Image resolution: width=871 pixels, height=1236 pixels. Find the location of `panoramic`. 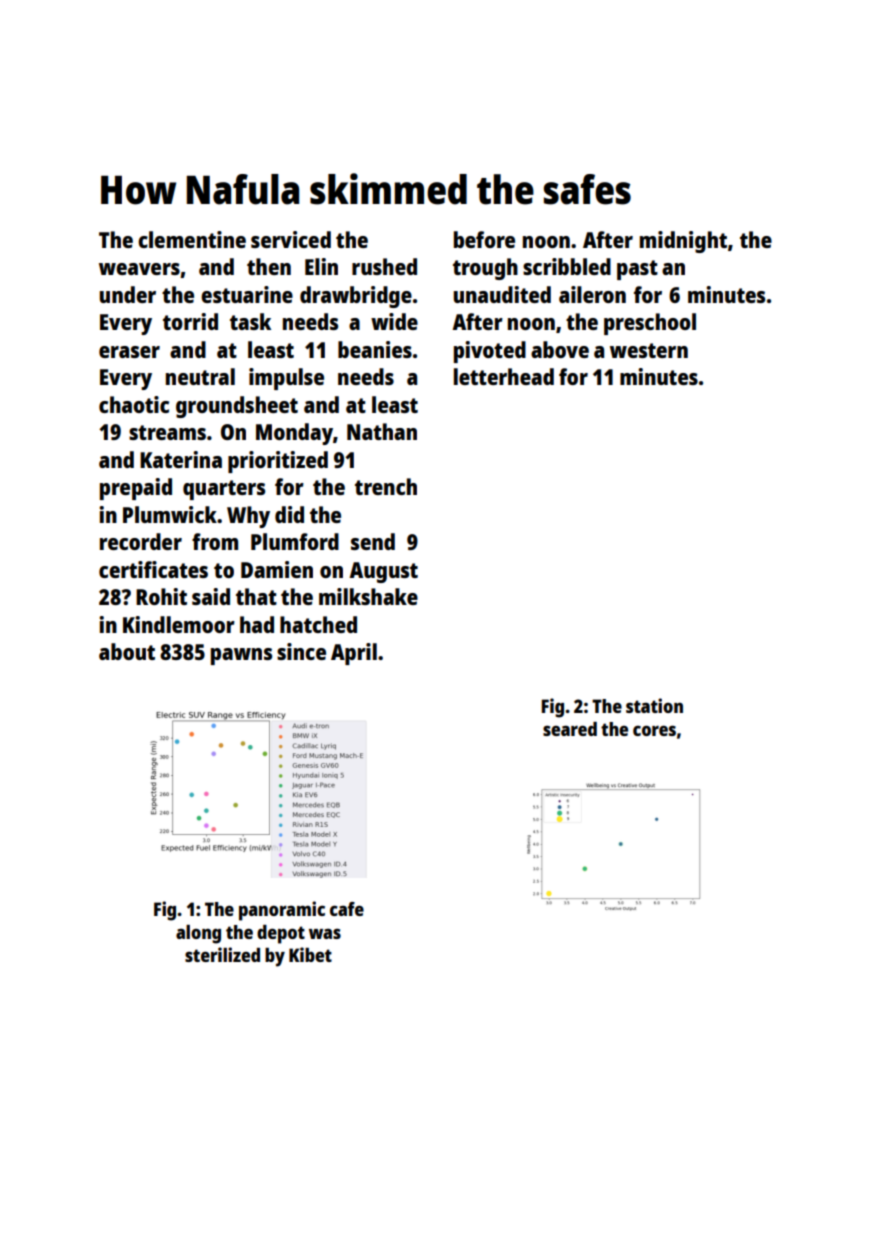

panoramic is located at coordinates (282, 911).
